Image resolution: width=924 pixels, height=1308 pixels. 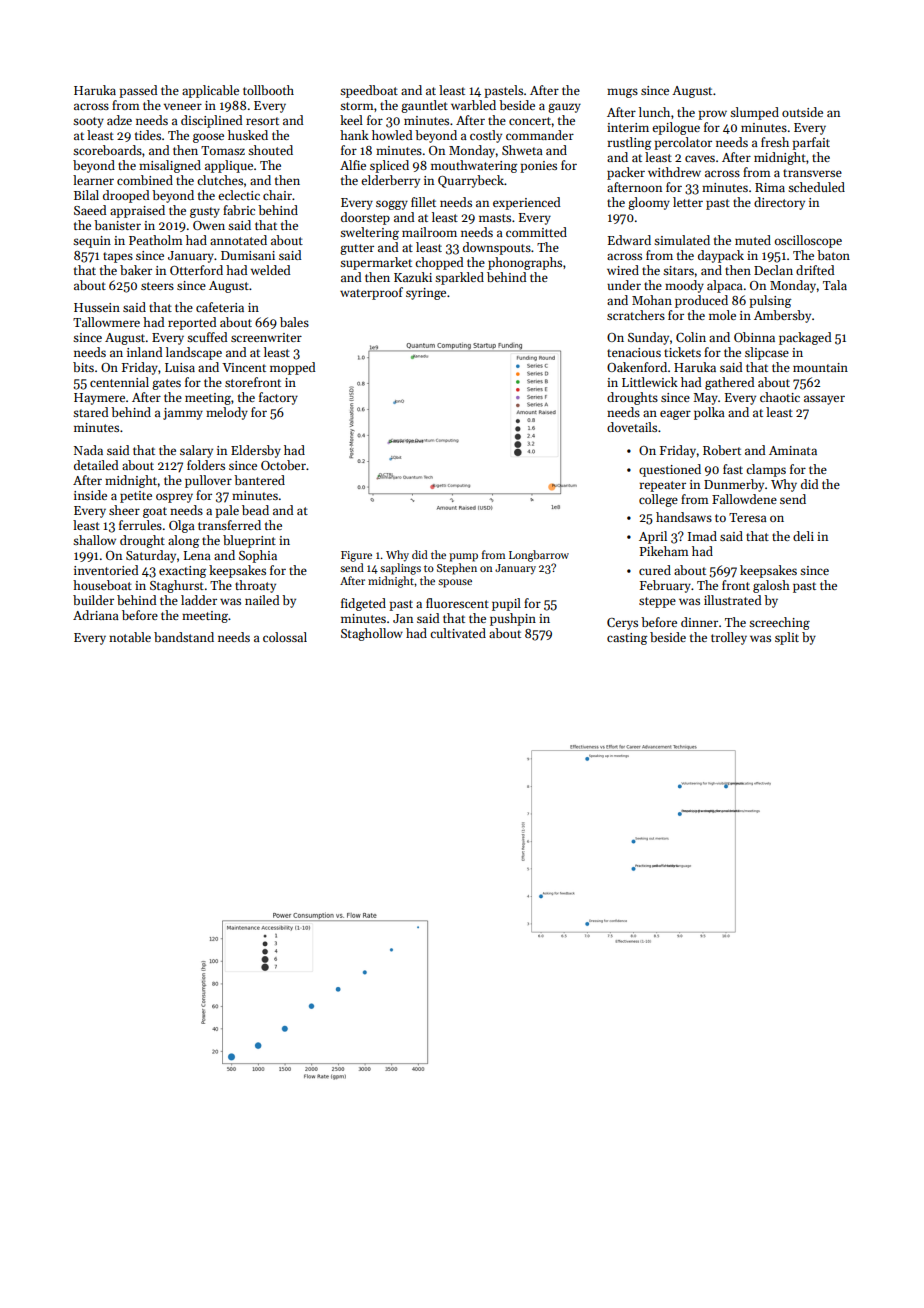 I want to click on Adriana, so click(x=96, y=615).
